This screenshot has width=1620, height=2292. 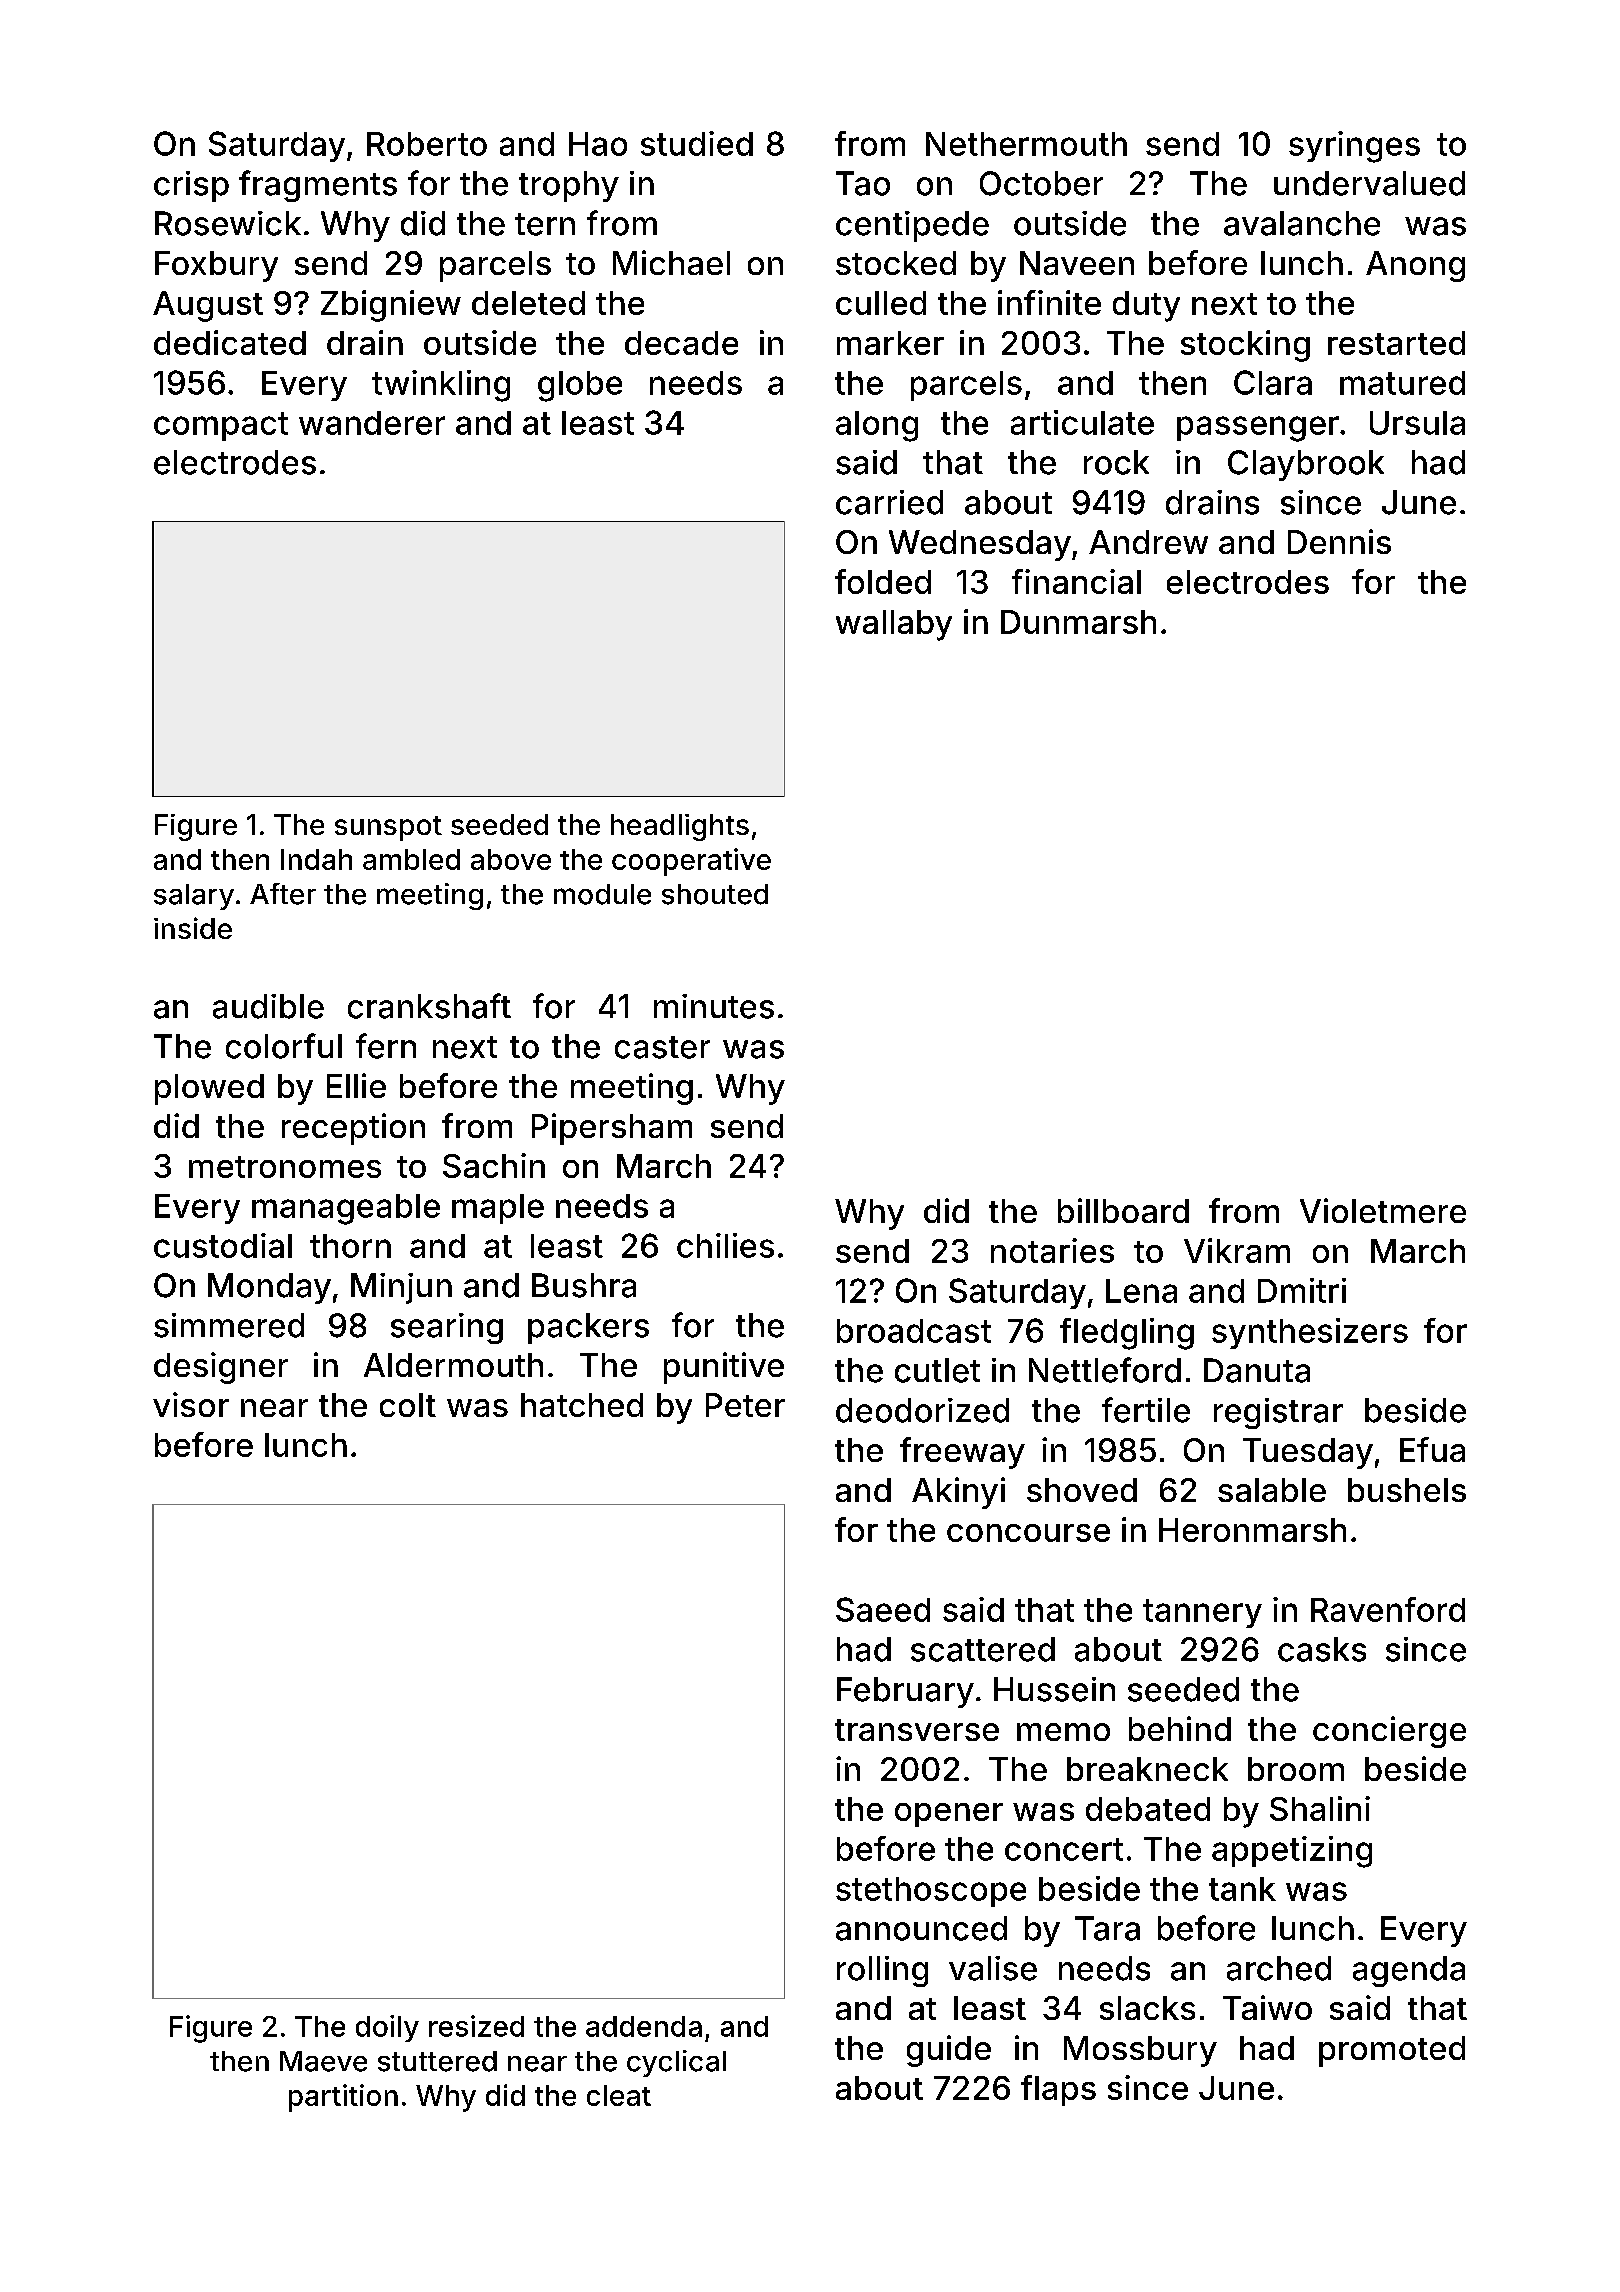 I want to click on fern, so click(x=386, y=1046).
